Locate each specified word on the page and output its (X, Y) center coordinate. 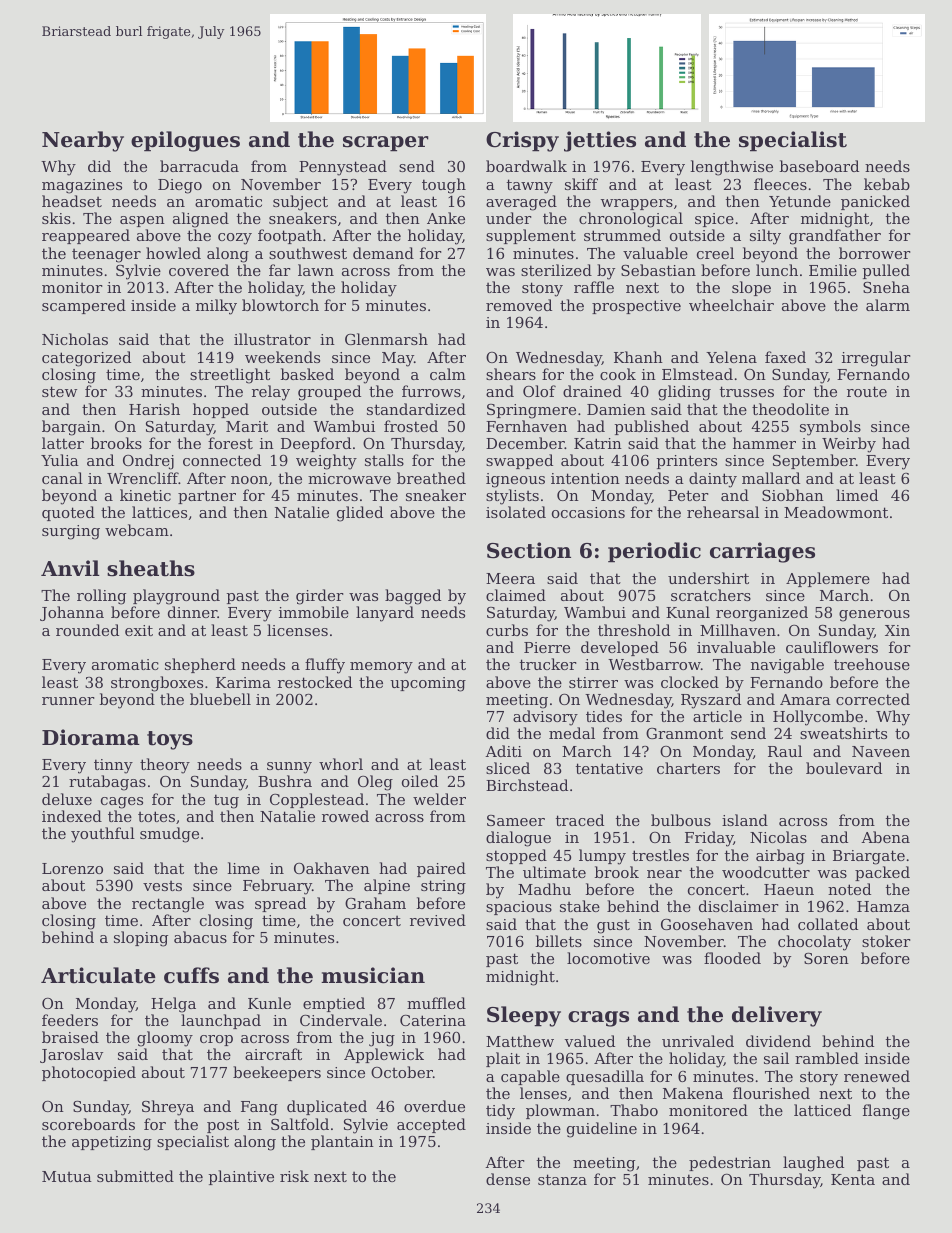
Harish (154, 409)
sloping (141, 939)
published (651, 427)
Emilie (833, 270)
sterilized (556, 270)
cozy (235, 239)
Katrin (598, 443)
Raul (785, 751)
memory (381, 668)
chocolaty (814, 943)
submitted (135, 1176)
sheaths (151, 568)
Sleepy (524, 1016)
